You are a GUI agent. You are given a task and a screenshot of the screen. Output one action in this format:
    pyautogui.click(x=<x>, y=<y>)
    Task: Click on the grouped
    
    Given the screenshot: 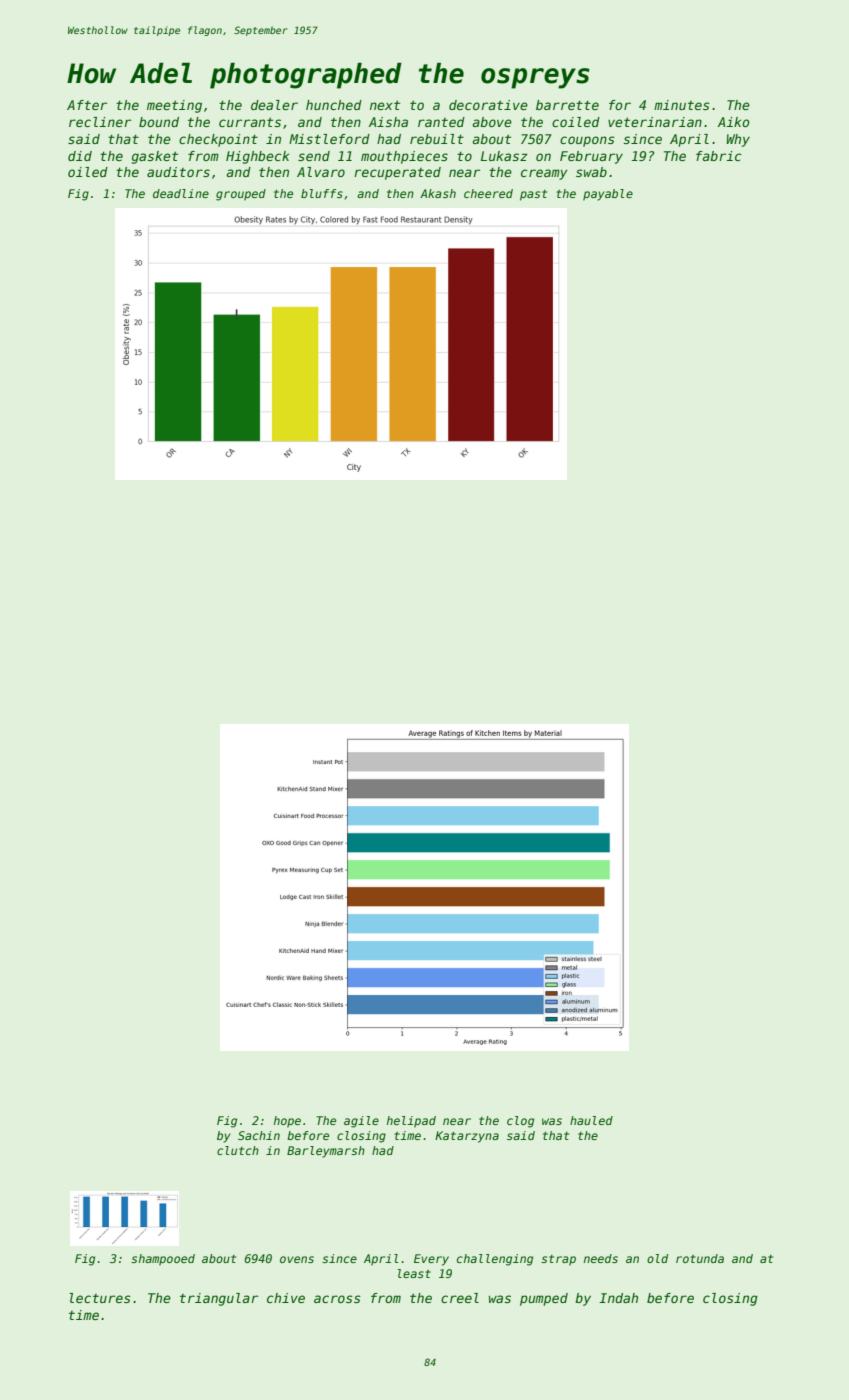 What is the action you would take?
    pyautogui.click(x=241, y=195)
